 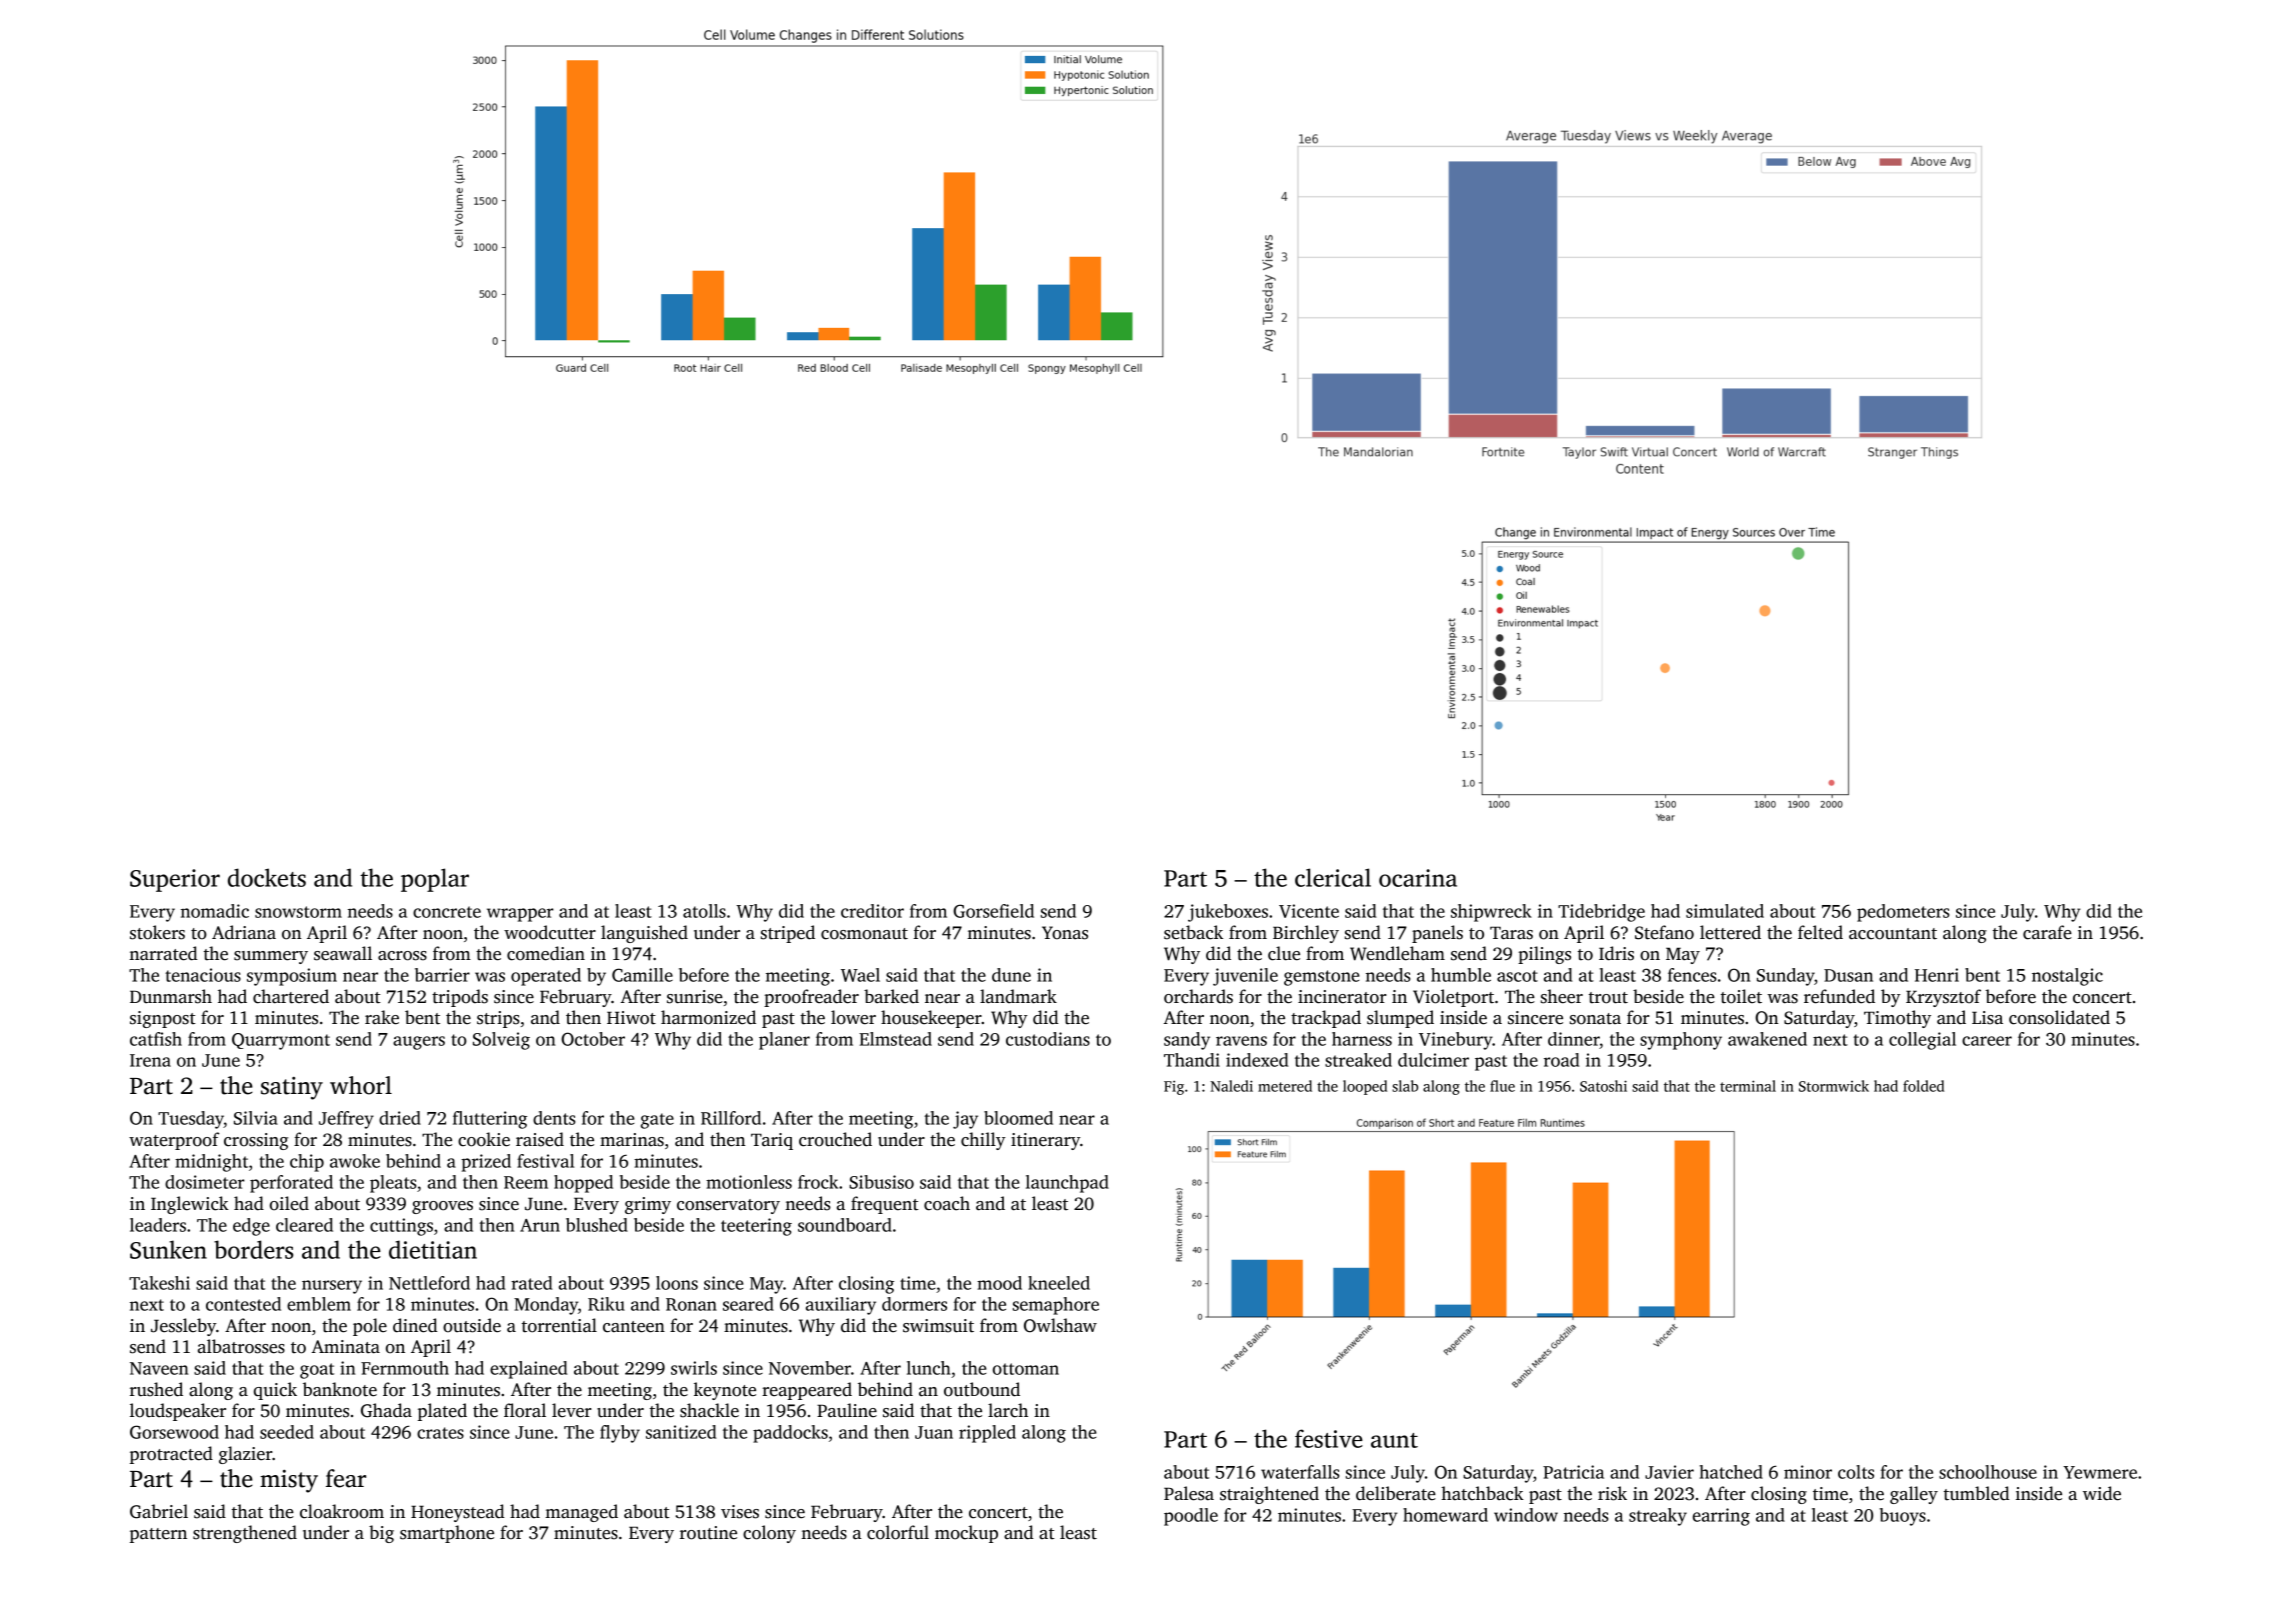 What do you see at coordinates (163, 1019) in the screenshot?
I see `signpost` at bounding box center [163, 1019].
